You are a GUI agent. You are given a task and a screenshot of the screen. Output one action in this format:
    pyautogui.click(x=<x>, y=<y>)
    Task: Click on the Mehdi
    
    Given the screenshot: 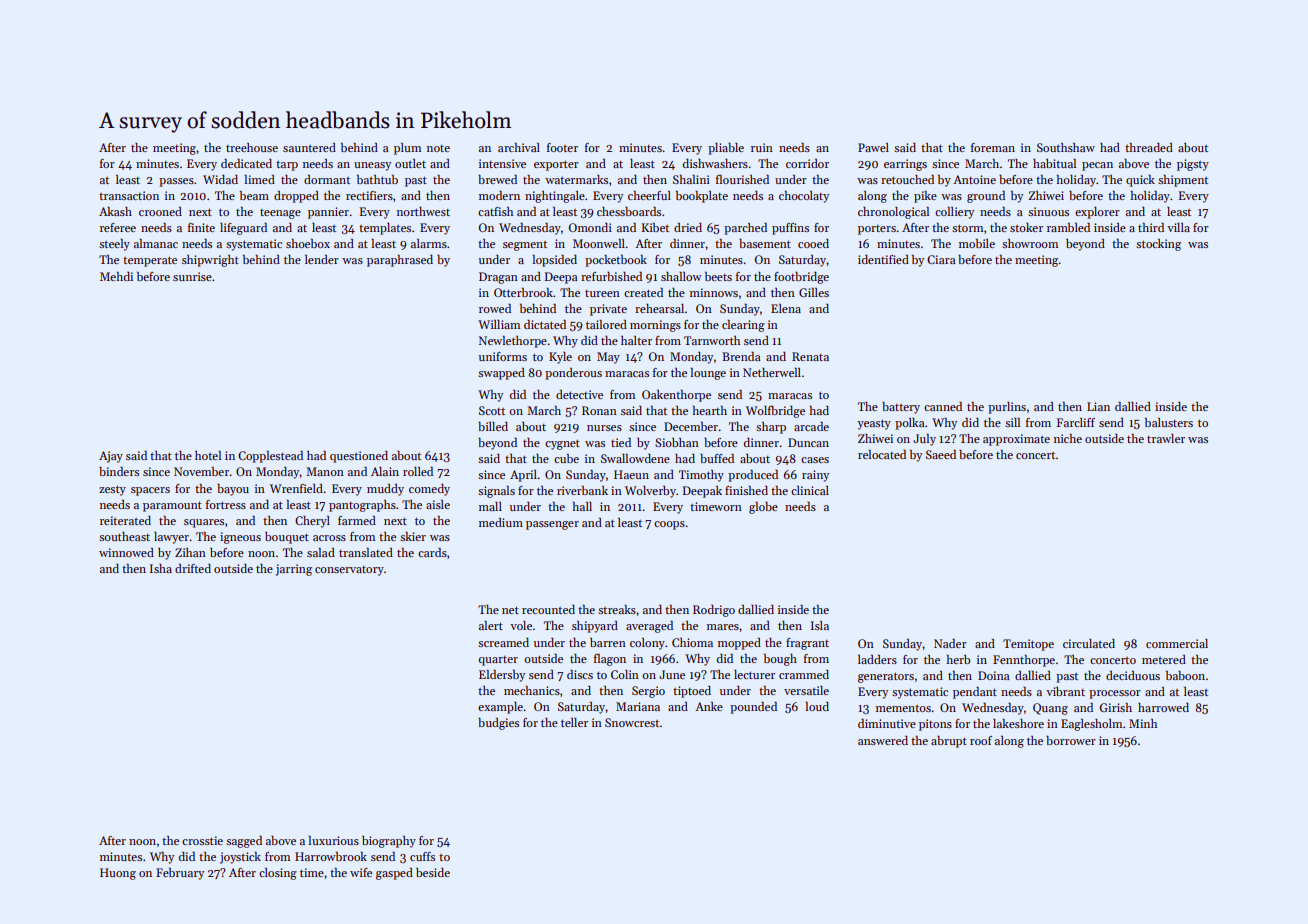 What is the action you would take?
    pyautogui.click(x=116, y=276)
